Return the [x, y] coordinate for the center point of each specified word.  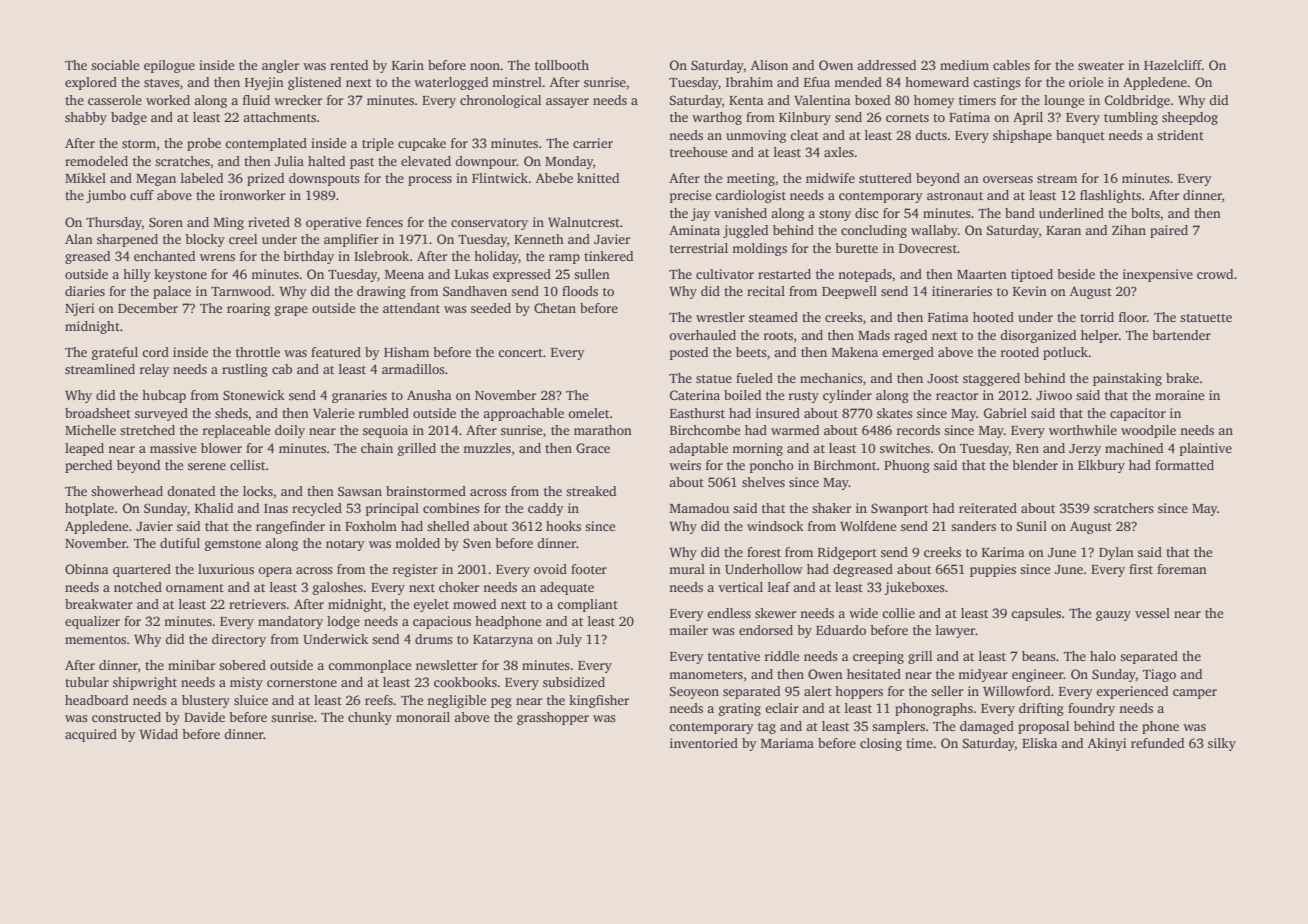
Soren [166, 222]
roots [778, 336]
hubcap [164, 396]
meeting [751, 179]
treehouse [699, 152]
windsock [775, 526]
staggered [991, 379]
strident [1180, 135]
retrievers [257, 604]
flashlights [1110, 196]
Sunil [1032, 526]
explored [91, 83]
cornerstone [302, 683]
